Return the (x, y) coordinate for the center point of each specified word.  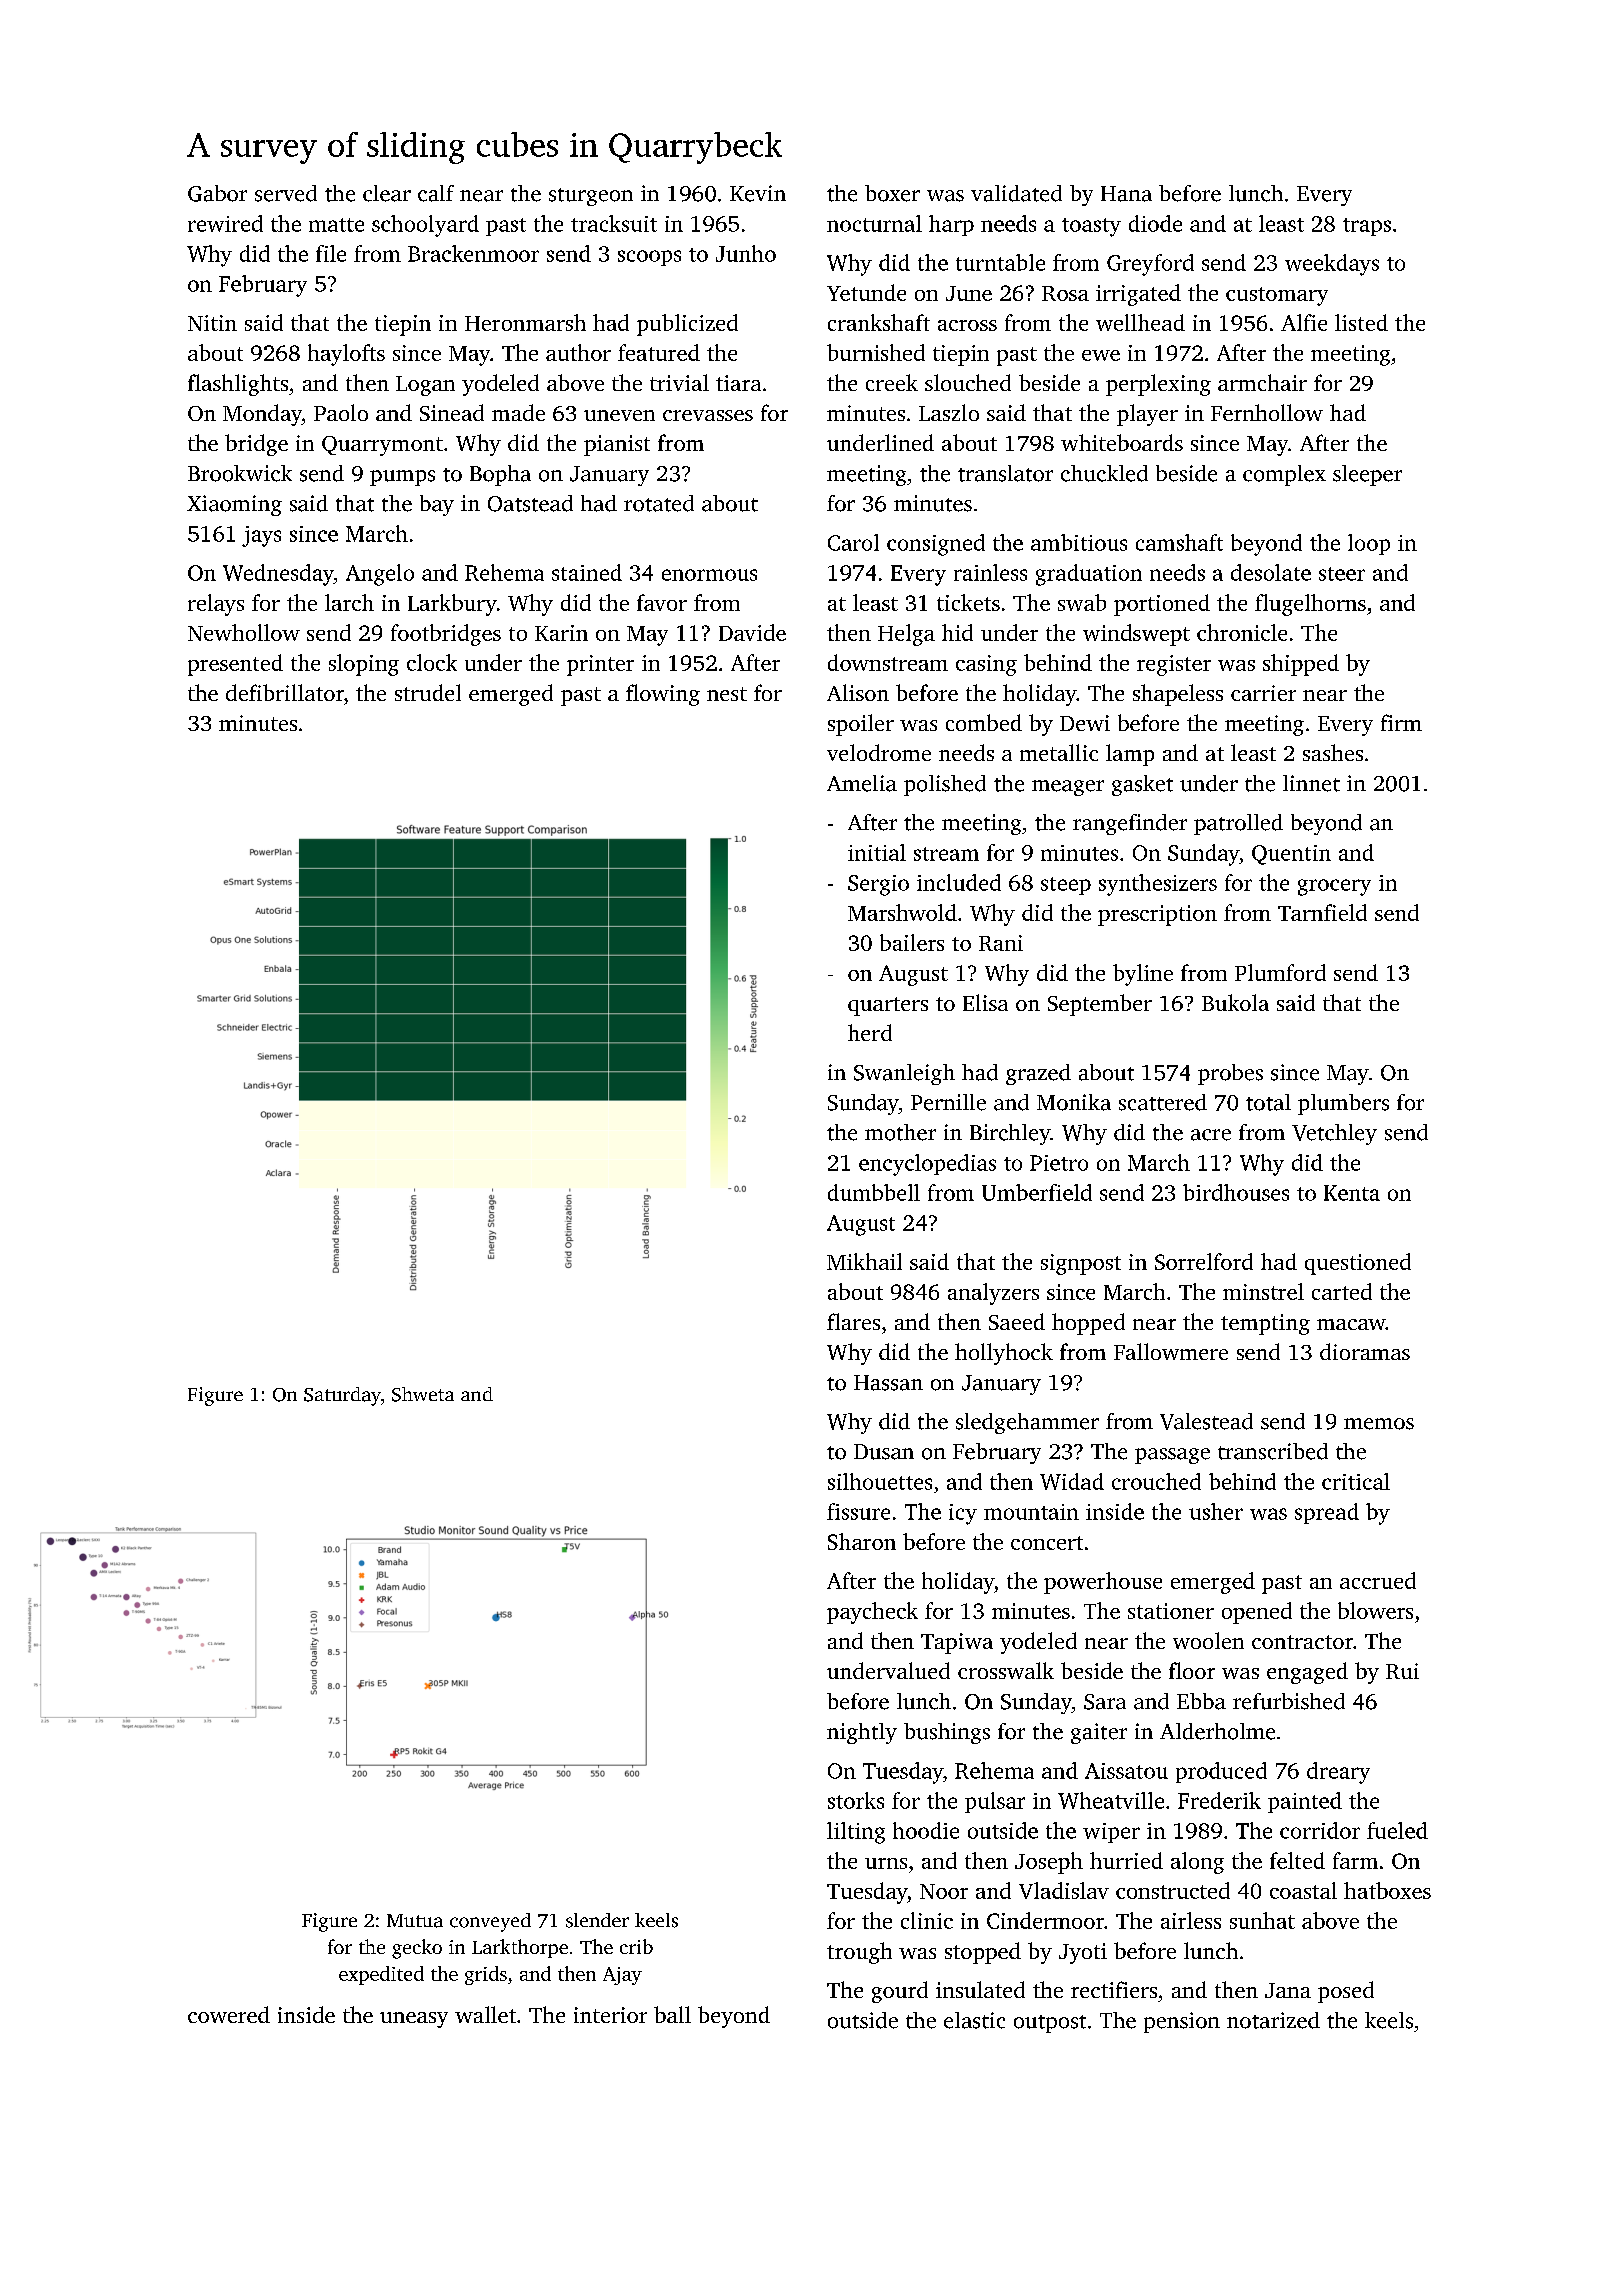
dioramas (1365, 1351)
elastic (974, 2020)
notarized (1273, 2020)
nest (727, 694)
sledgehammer (1027, 1423)
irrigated (1138, 295)
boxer (892, 193)
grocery (1334, 887)
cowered (229, 2014)
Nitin (212, 323)
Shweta (423, 1394)
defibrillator (285, 692)
